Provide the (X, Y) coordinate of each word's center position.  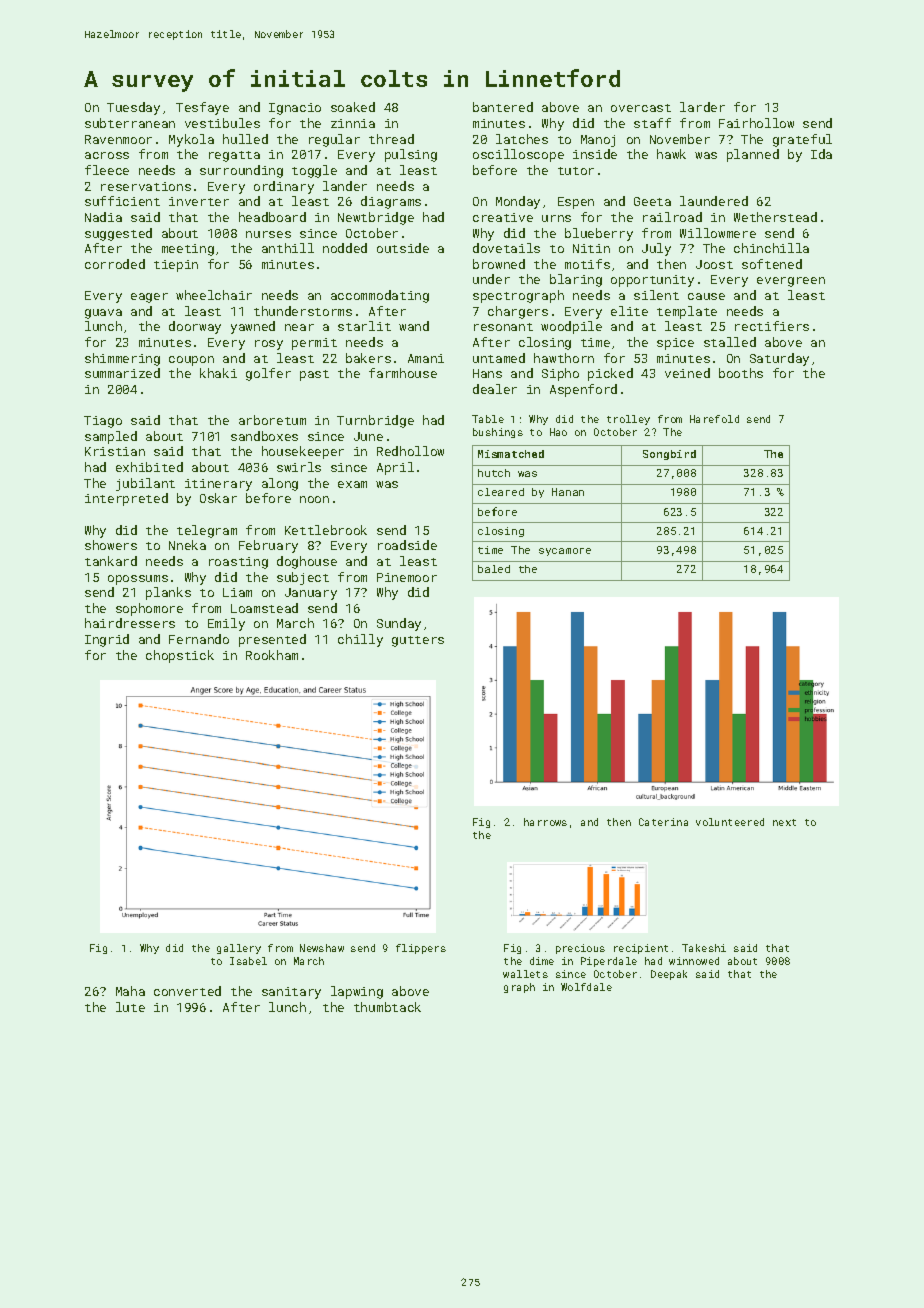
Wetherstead (775, 217)
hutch (494, 473)
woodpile (571, 327)
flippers (421, 949)
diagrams (391, 202)
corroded (115, 264)
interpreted (126, 499)
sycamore (565, 552)
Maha (130, 991)
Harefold (714, 419)
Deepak (669, 975)
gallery (239, 949)
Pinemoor (407, 577)
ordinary (284, 187)
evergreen (791, 282)
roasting (238, 563)
